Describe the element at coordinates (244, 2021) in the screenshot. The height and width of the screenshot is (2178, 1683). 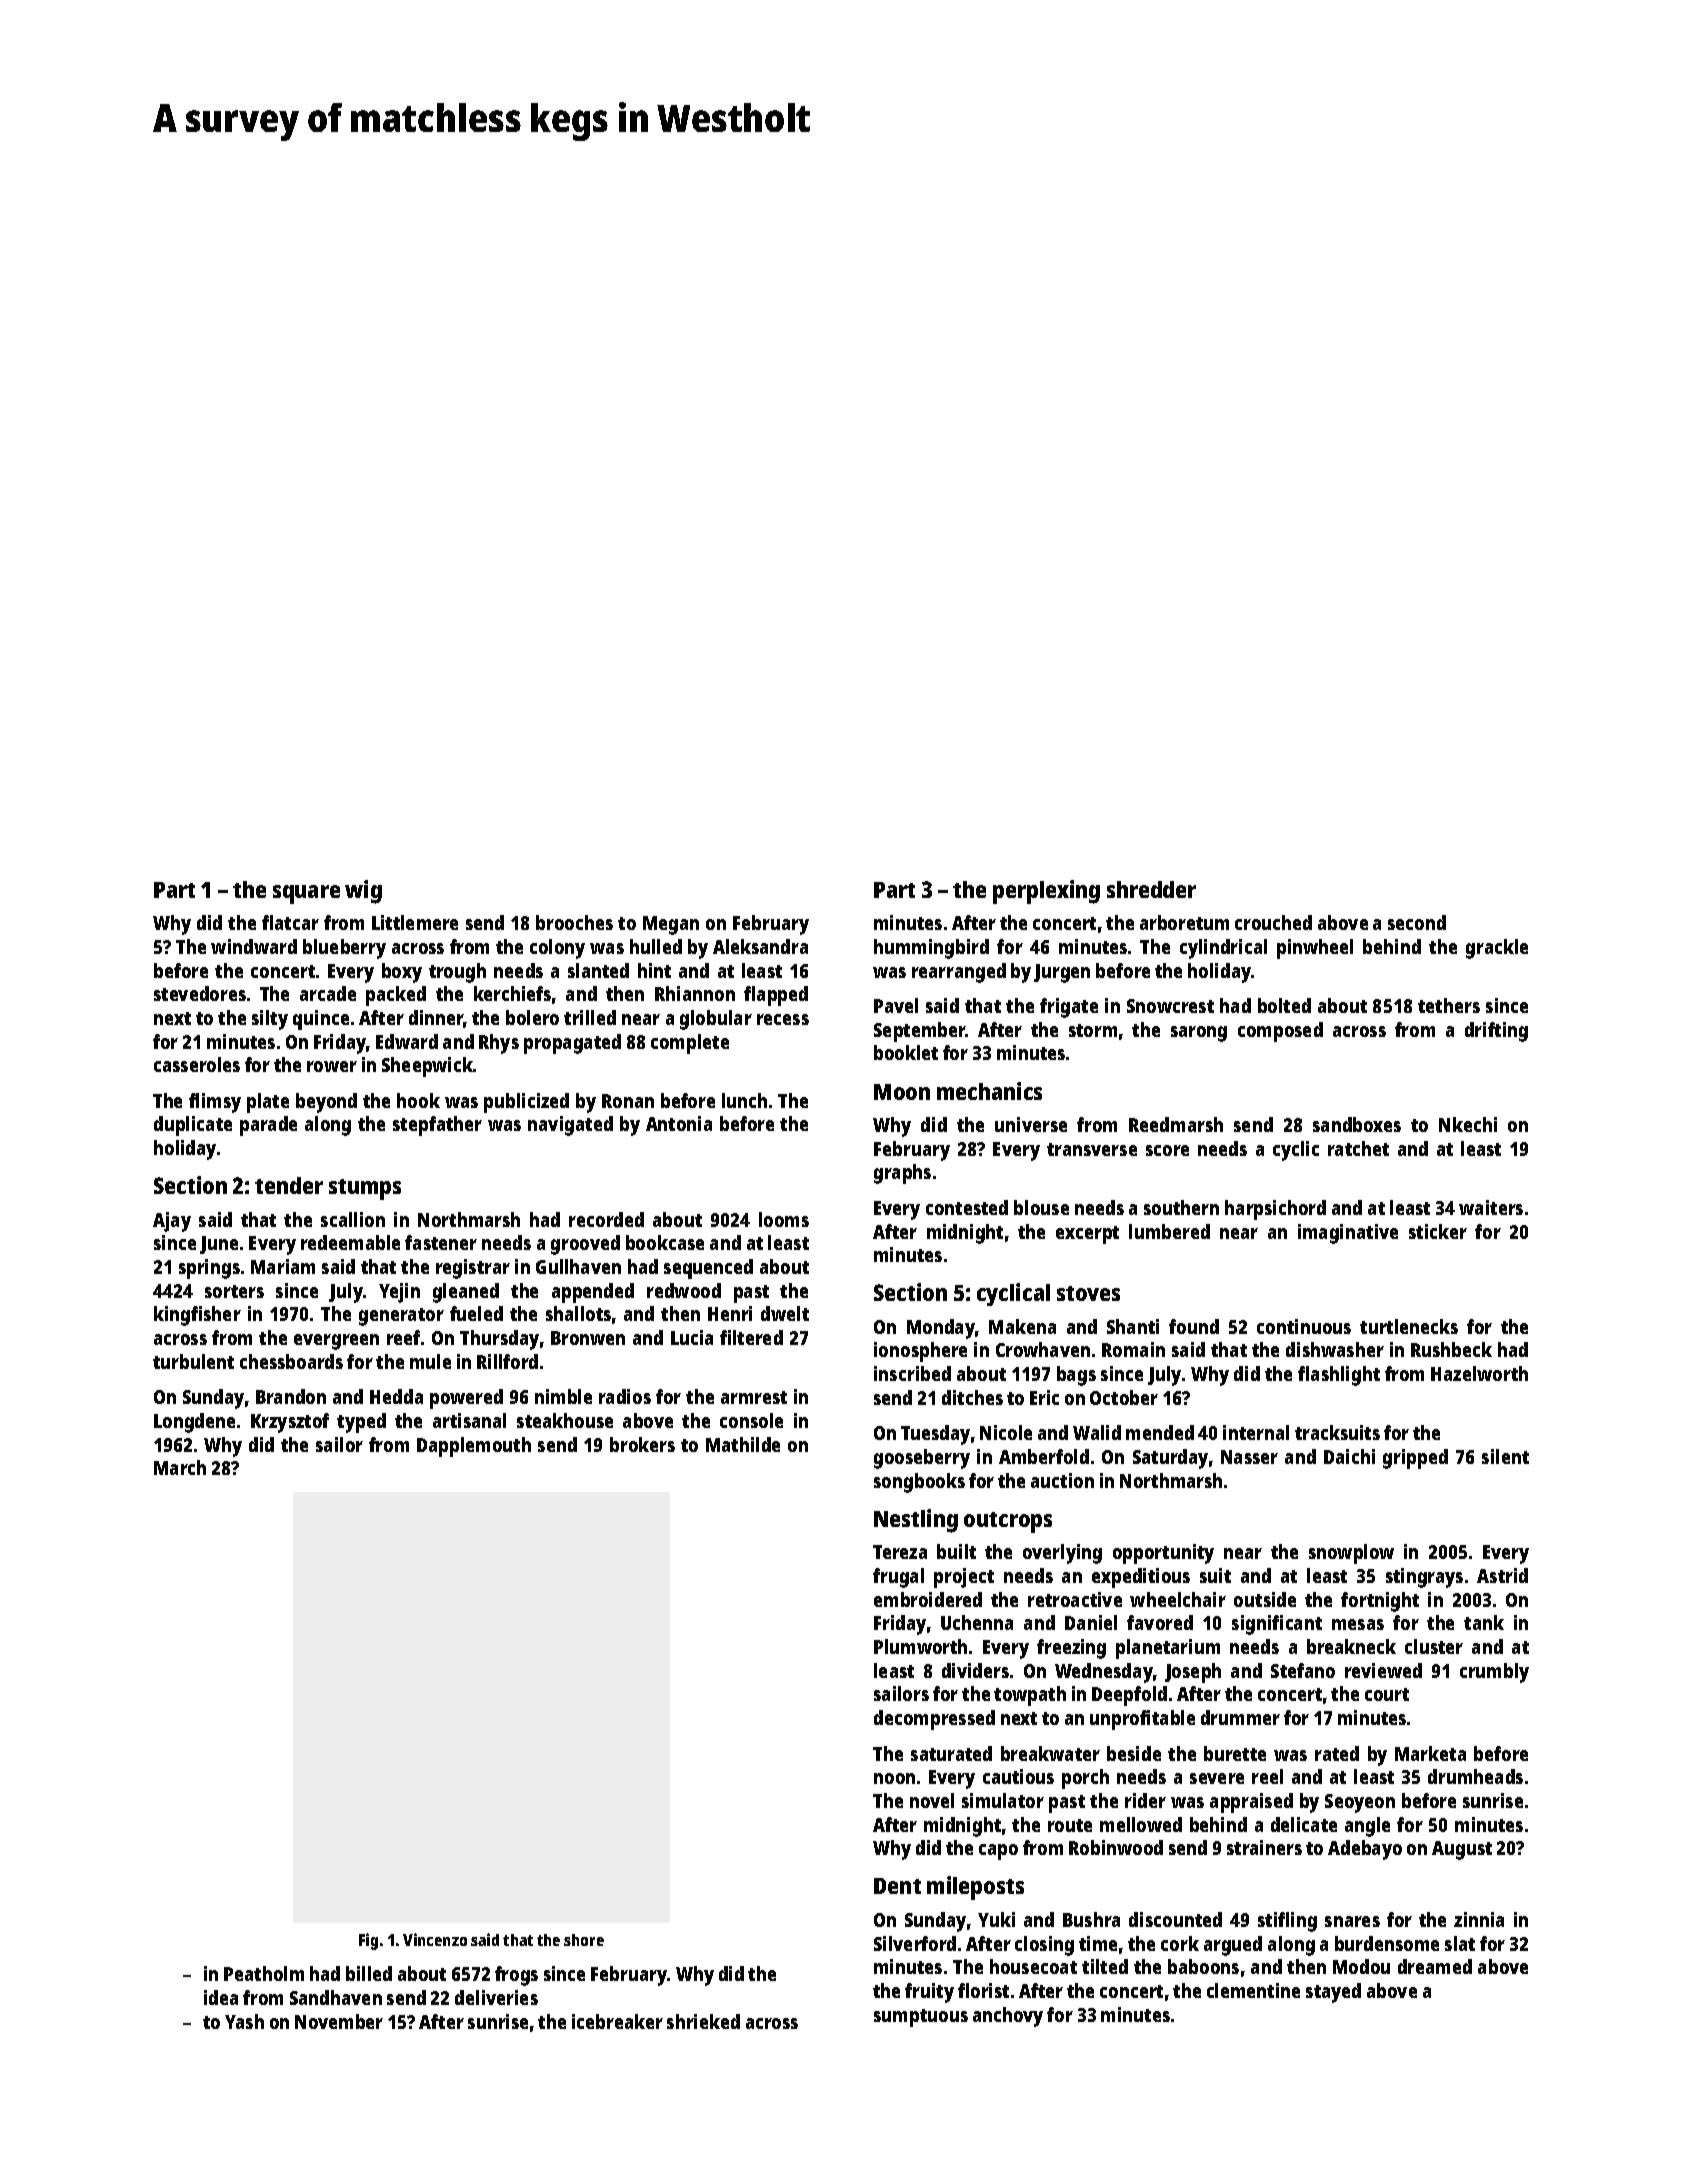
I see `Yash` at that location.
